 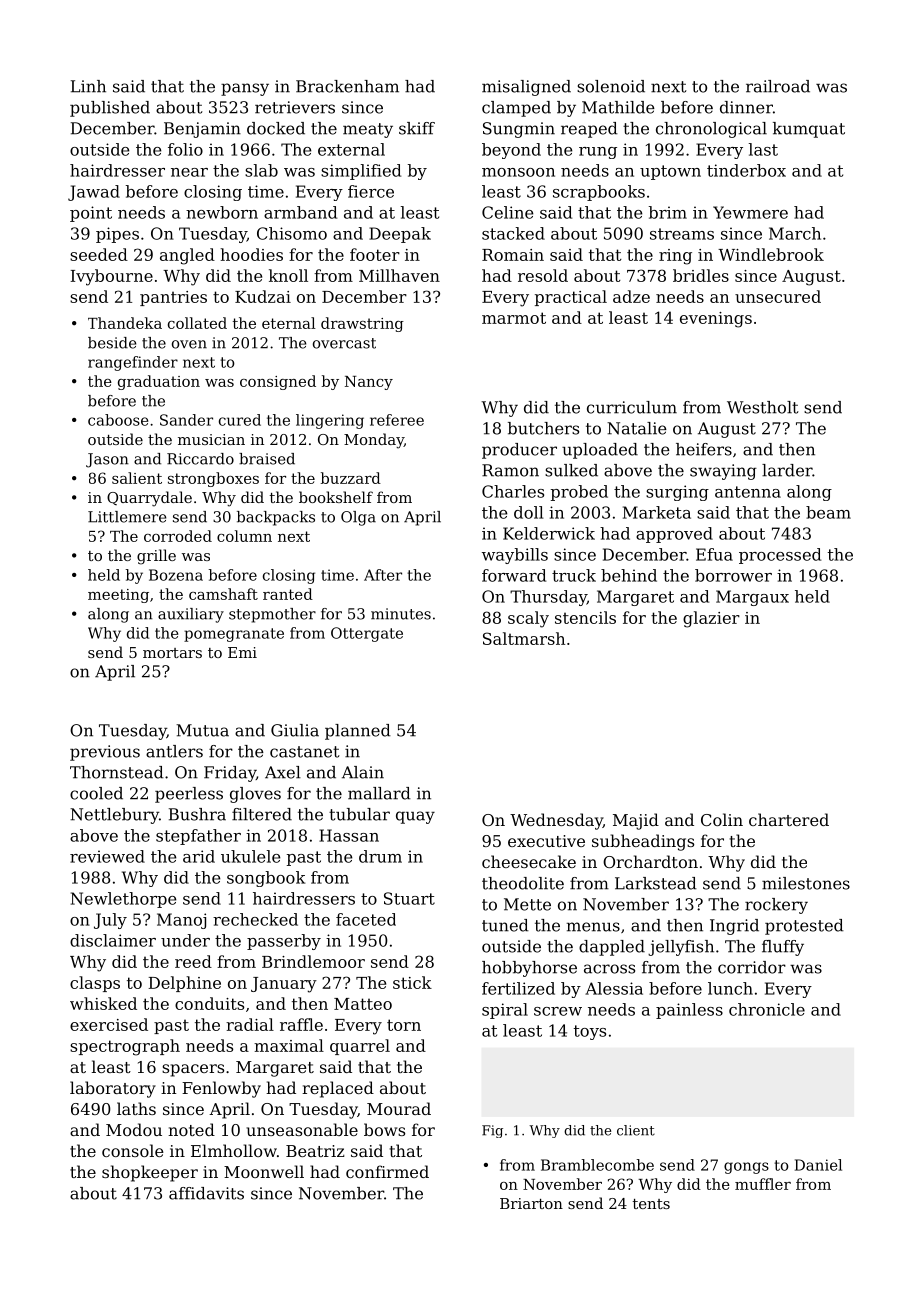 I want to click on chronicle, so click(x=767, y=1009).
